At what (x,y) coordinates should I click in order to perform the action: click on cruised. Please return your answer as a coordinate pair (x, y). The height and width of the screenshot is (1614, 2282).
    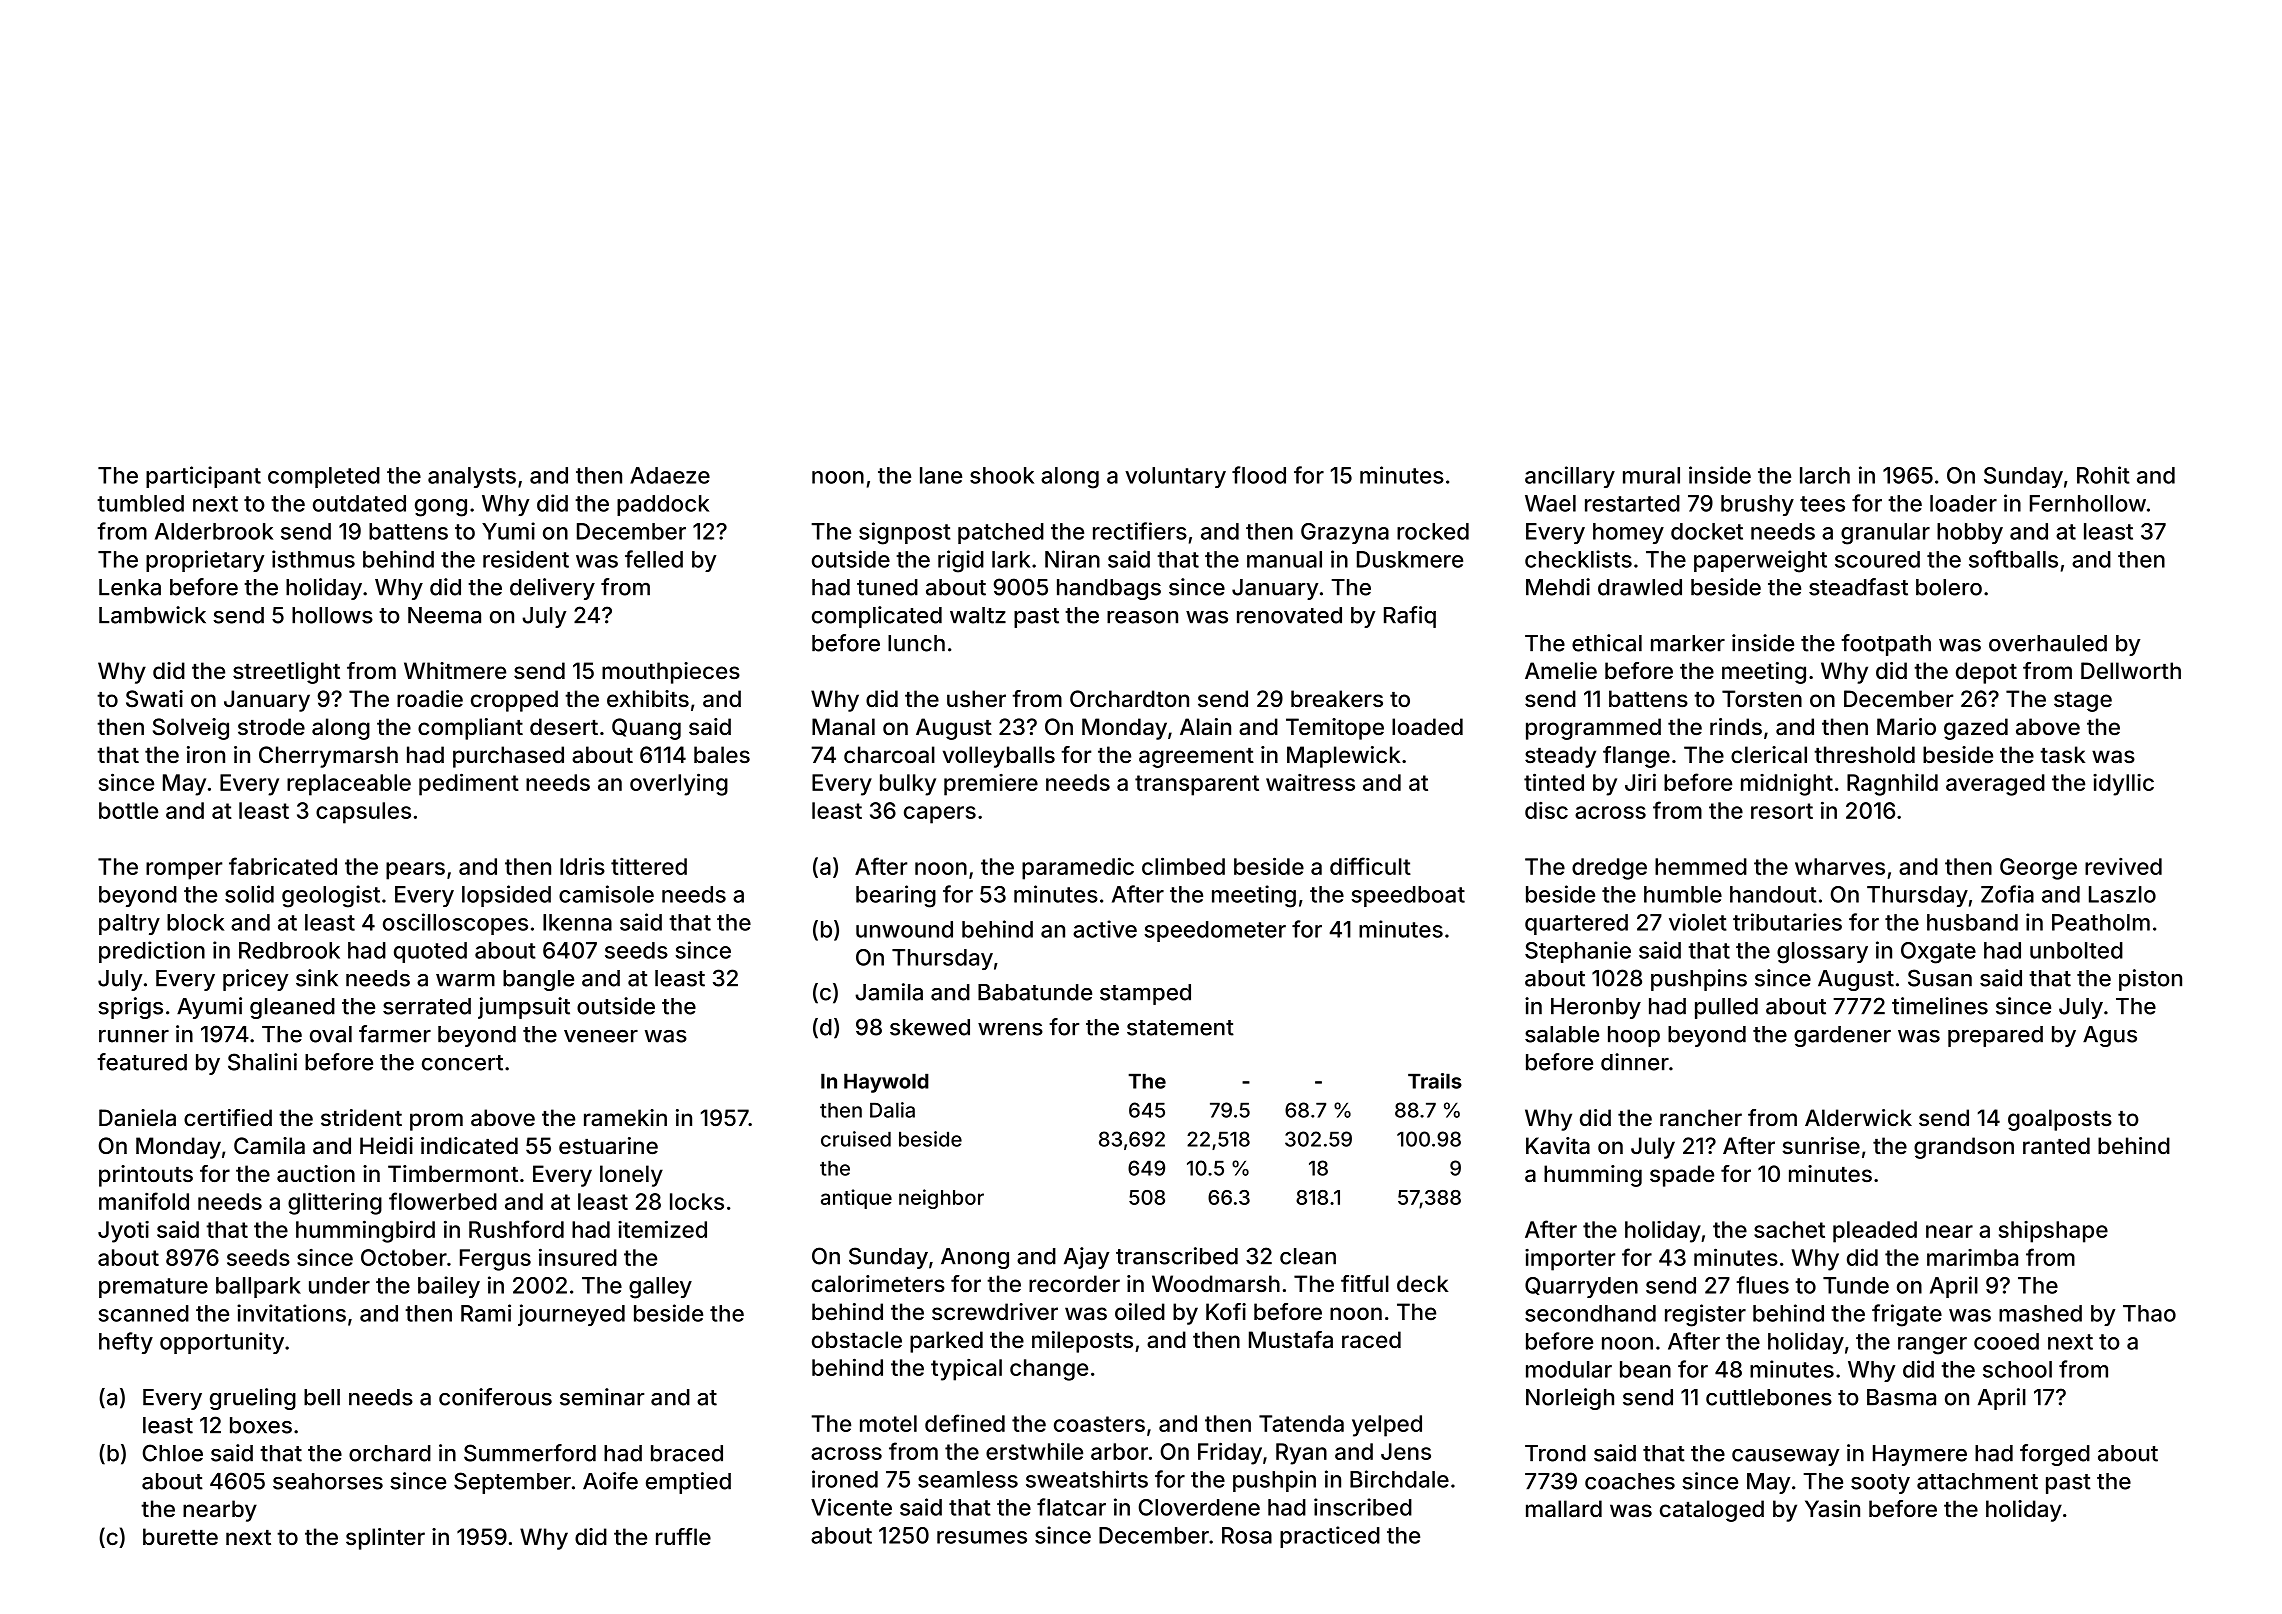
    Looking at the image, I should click on (856, 1139).
